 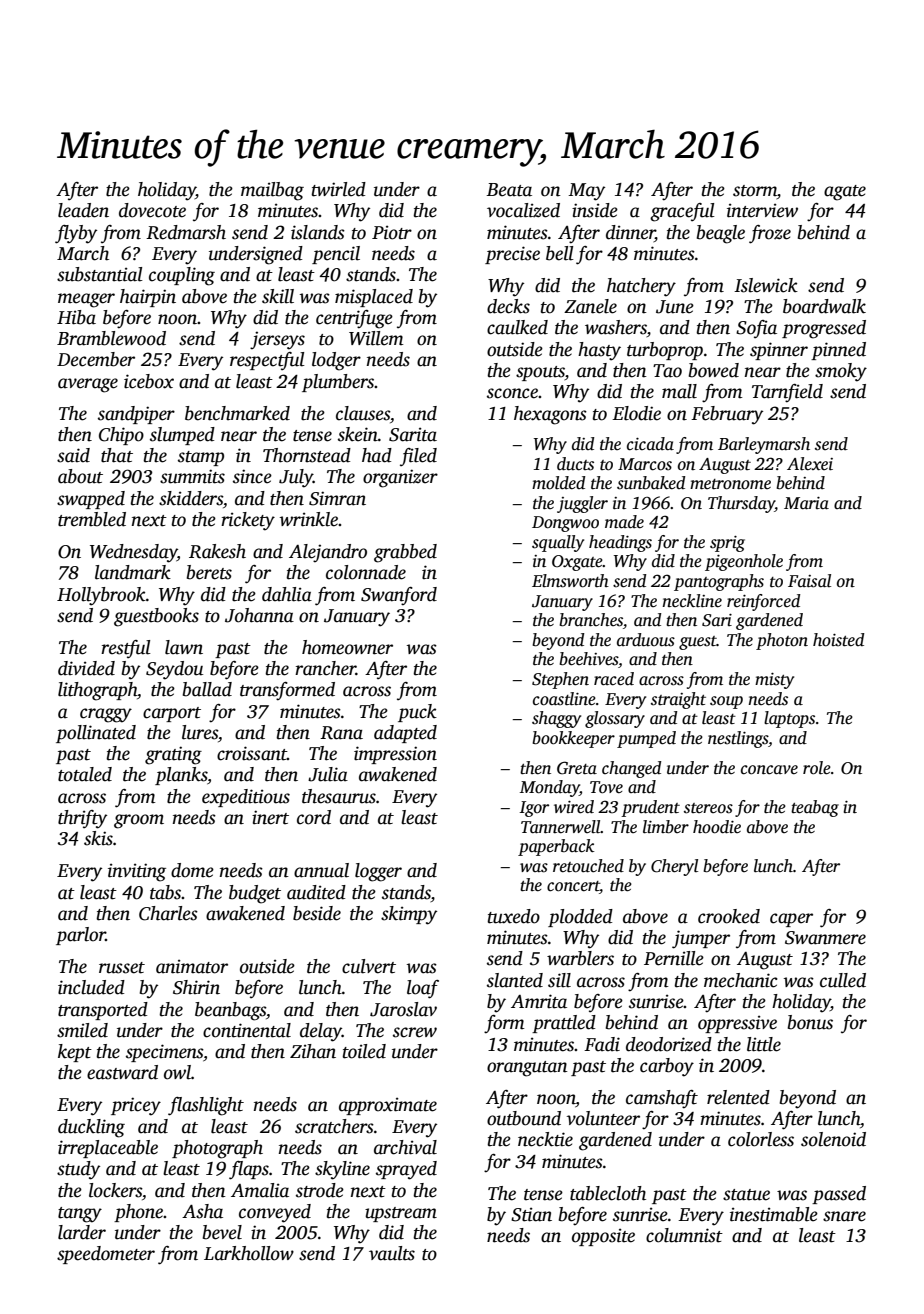 What do you see at coordinates (727, 415) in the document?
I see `February` at bounding box center [727, 415].
